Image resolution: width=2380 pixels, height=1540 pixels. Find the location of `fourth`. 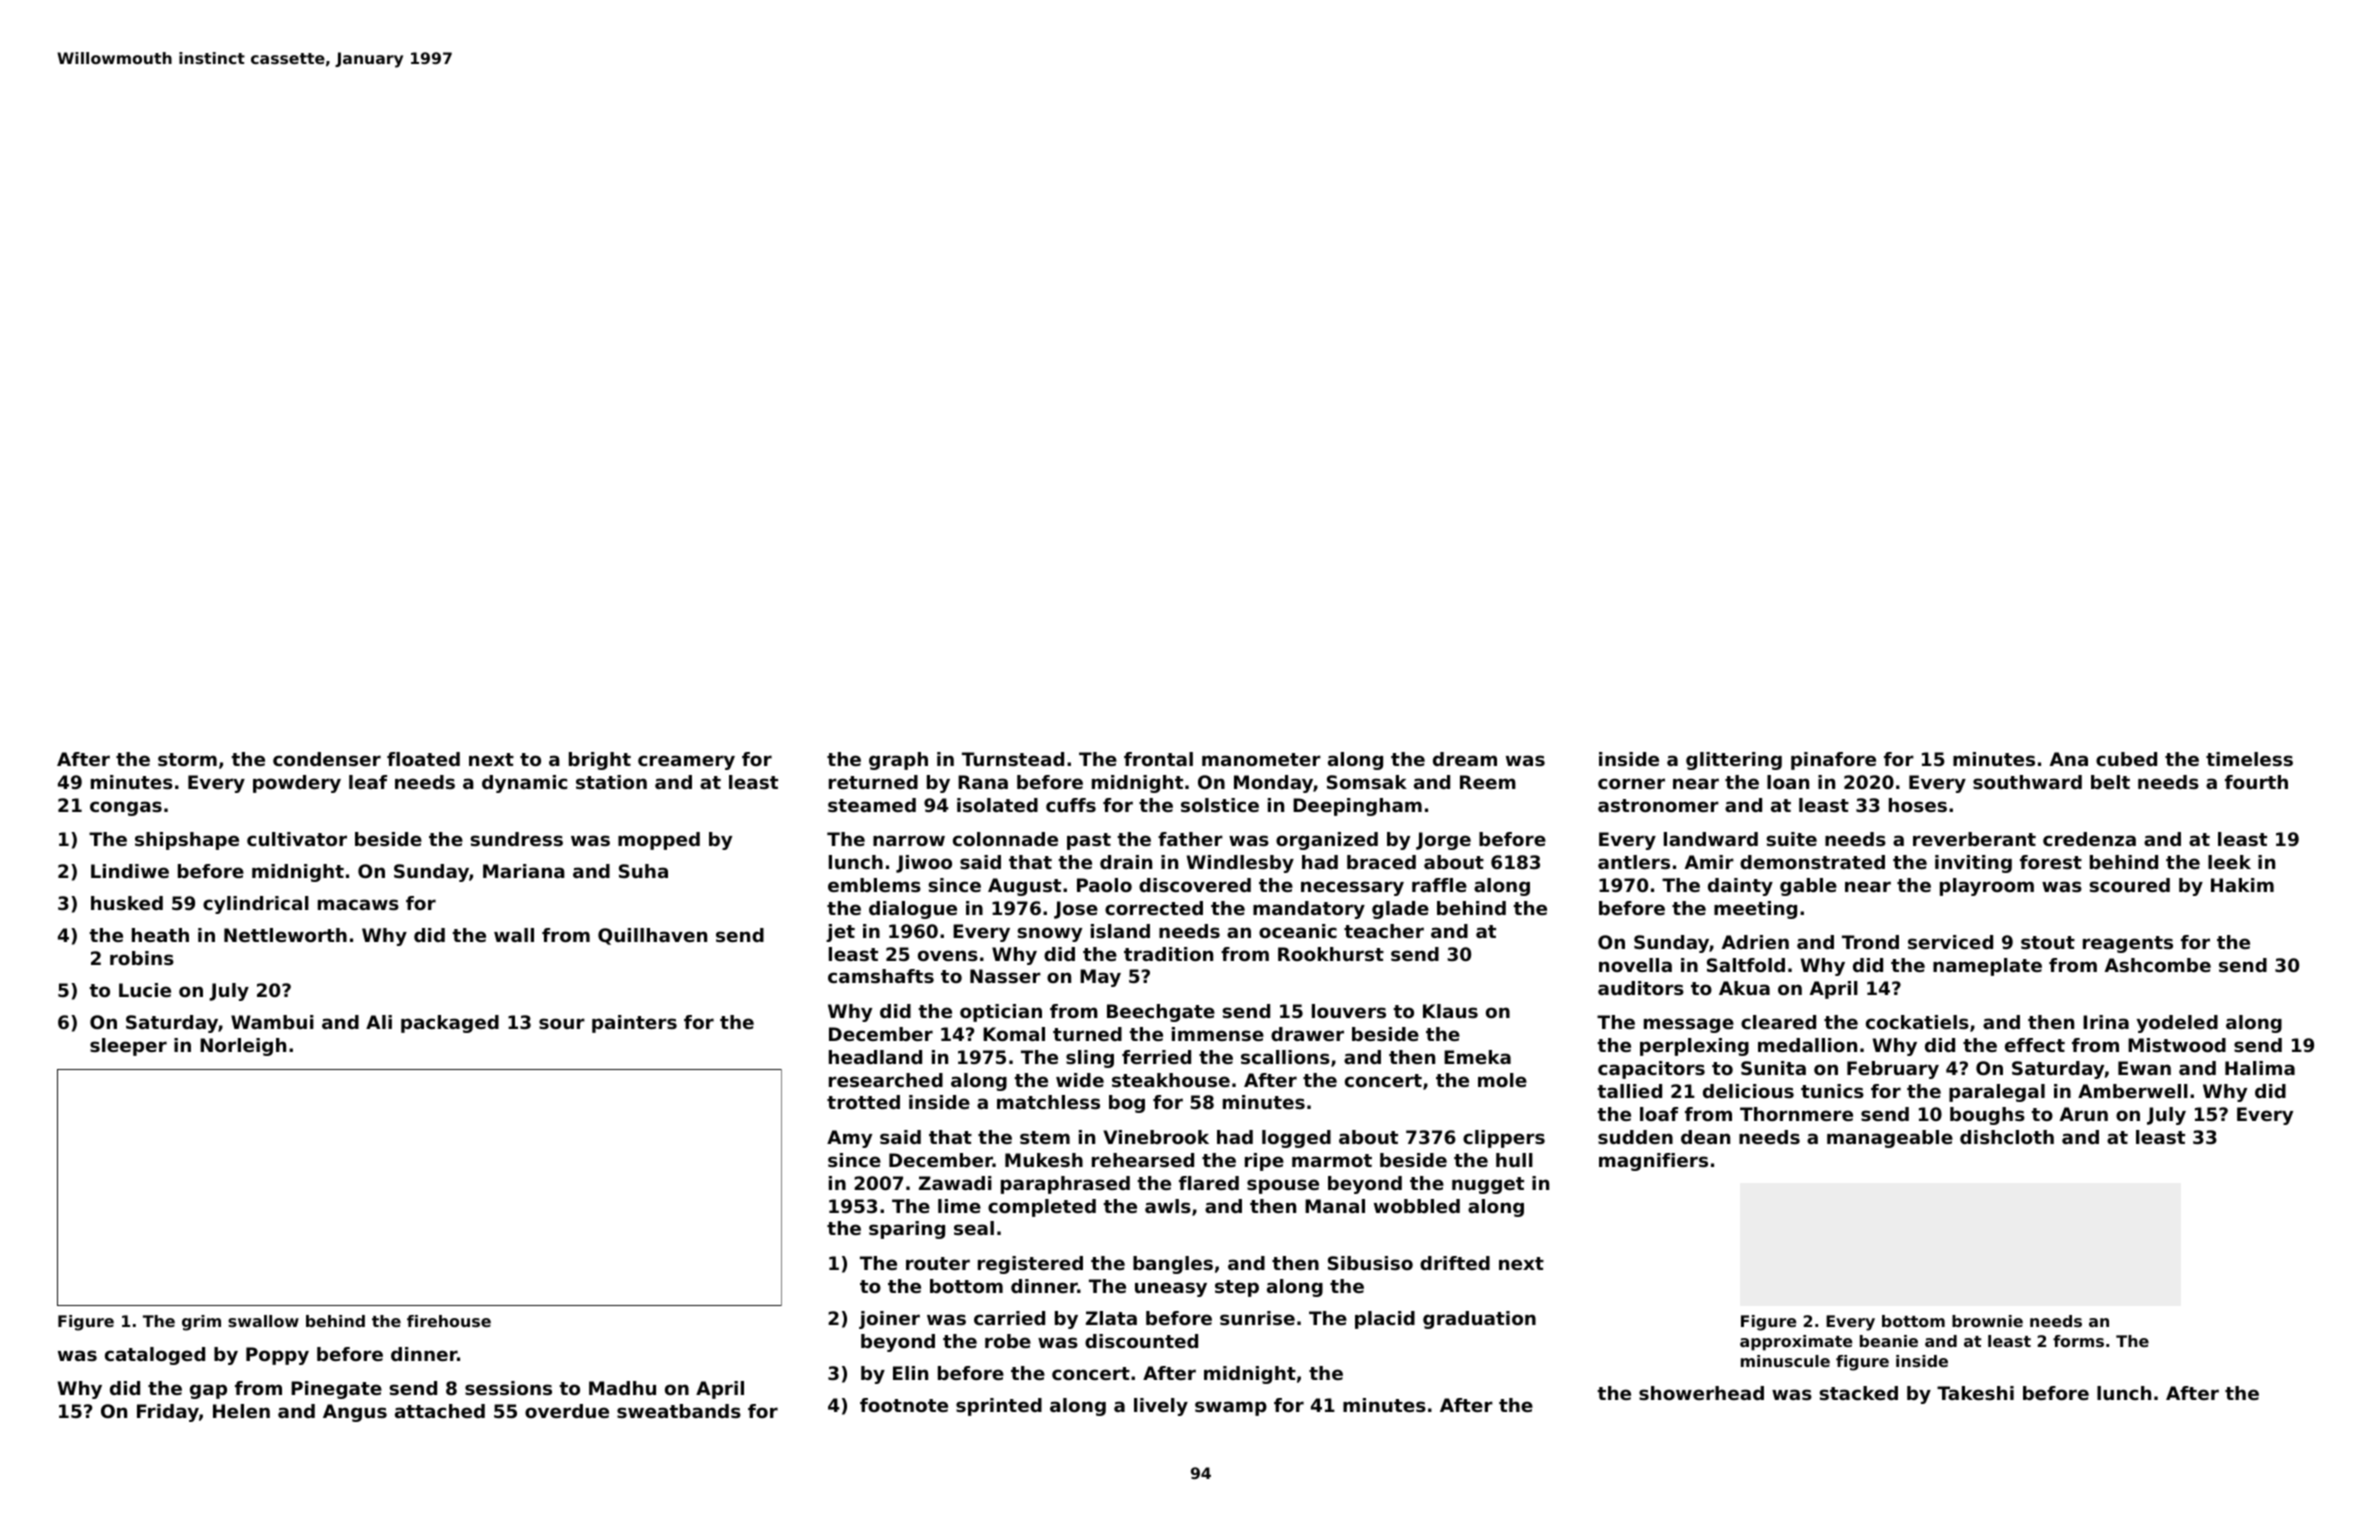

fourth is located at coordinates (2256, 782).
